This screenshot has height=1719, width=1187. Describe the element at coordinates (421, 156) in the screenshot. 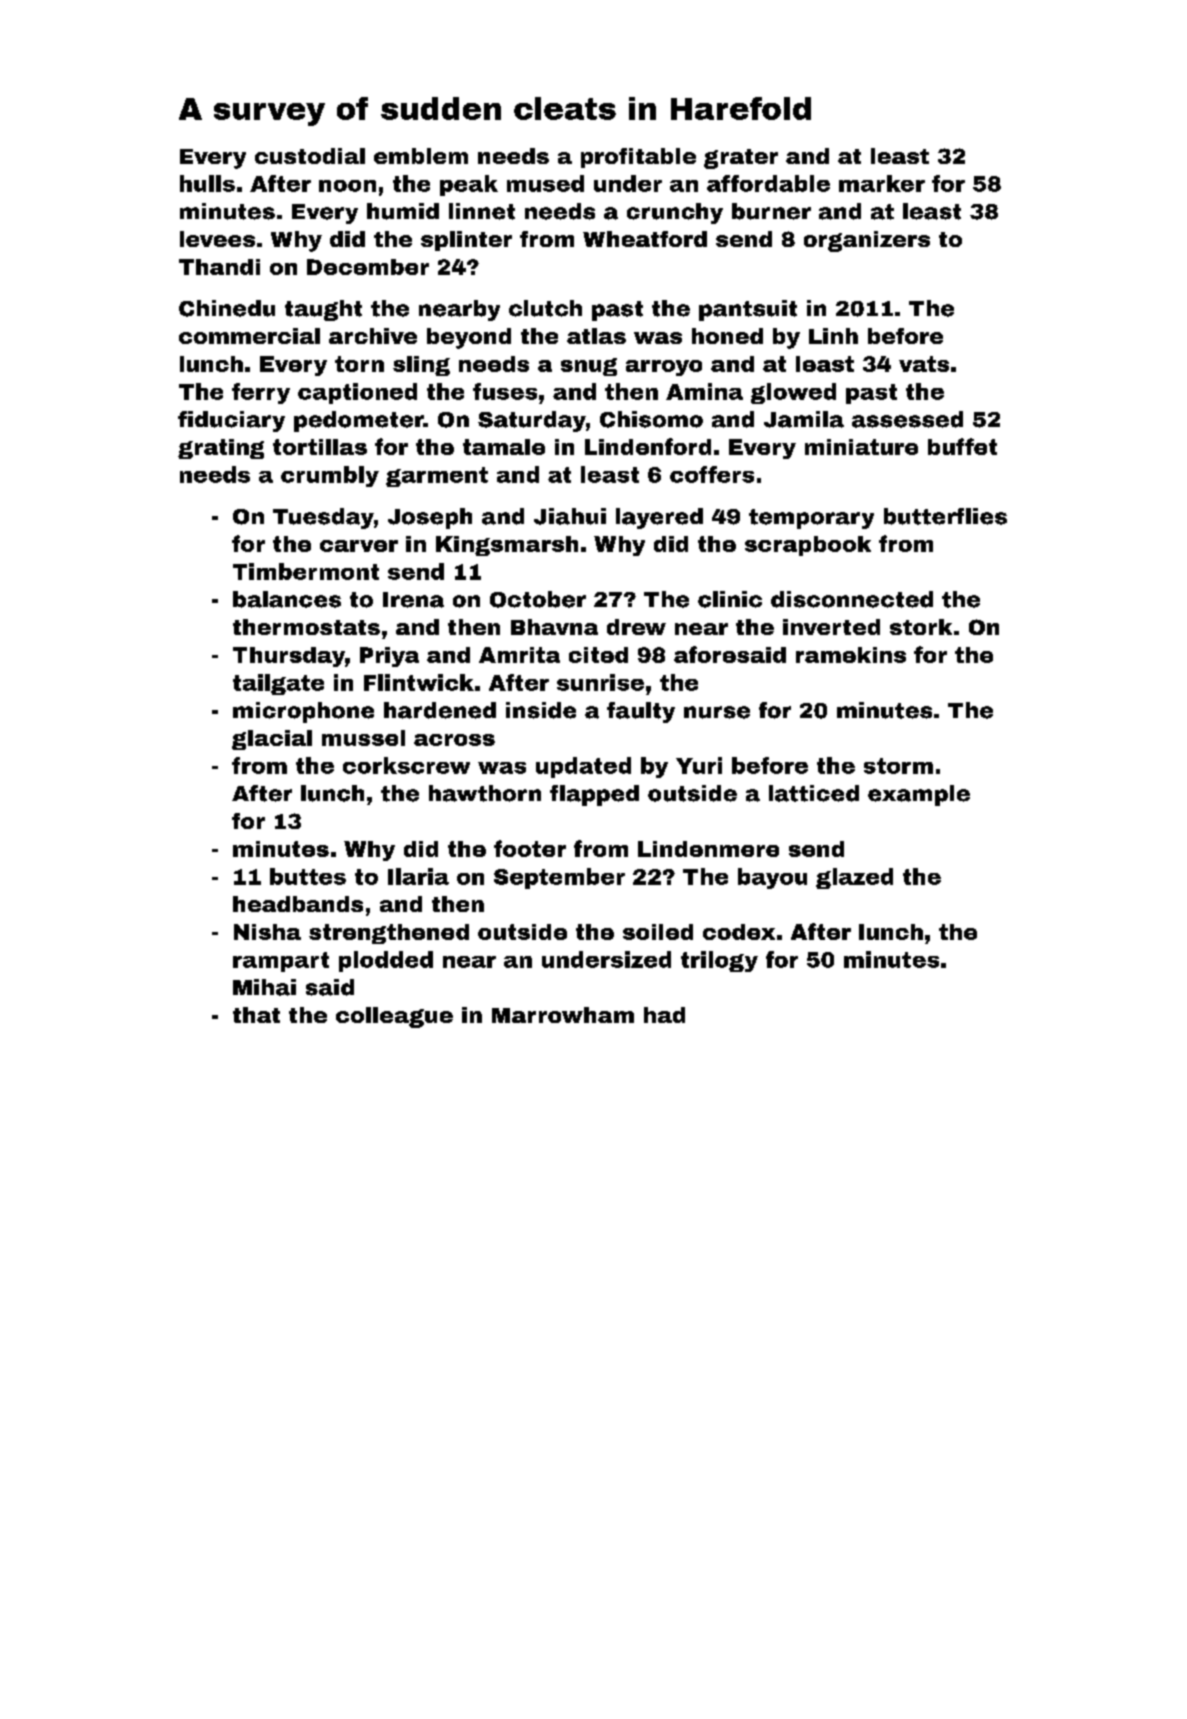

I see `emblem` at that location.
